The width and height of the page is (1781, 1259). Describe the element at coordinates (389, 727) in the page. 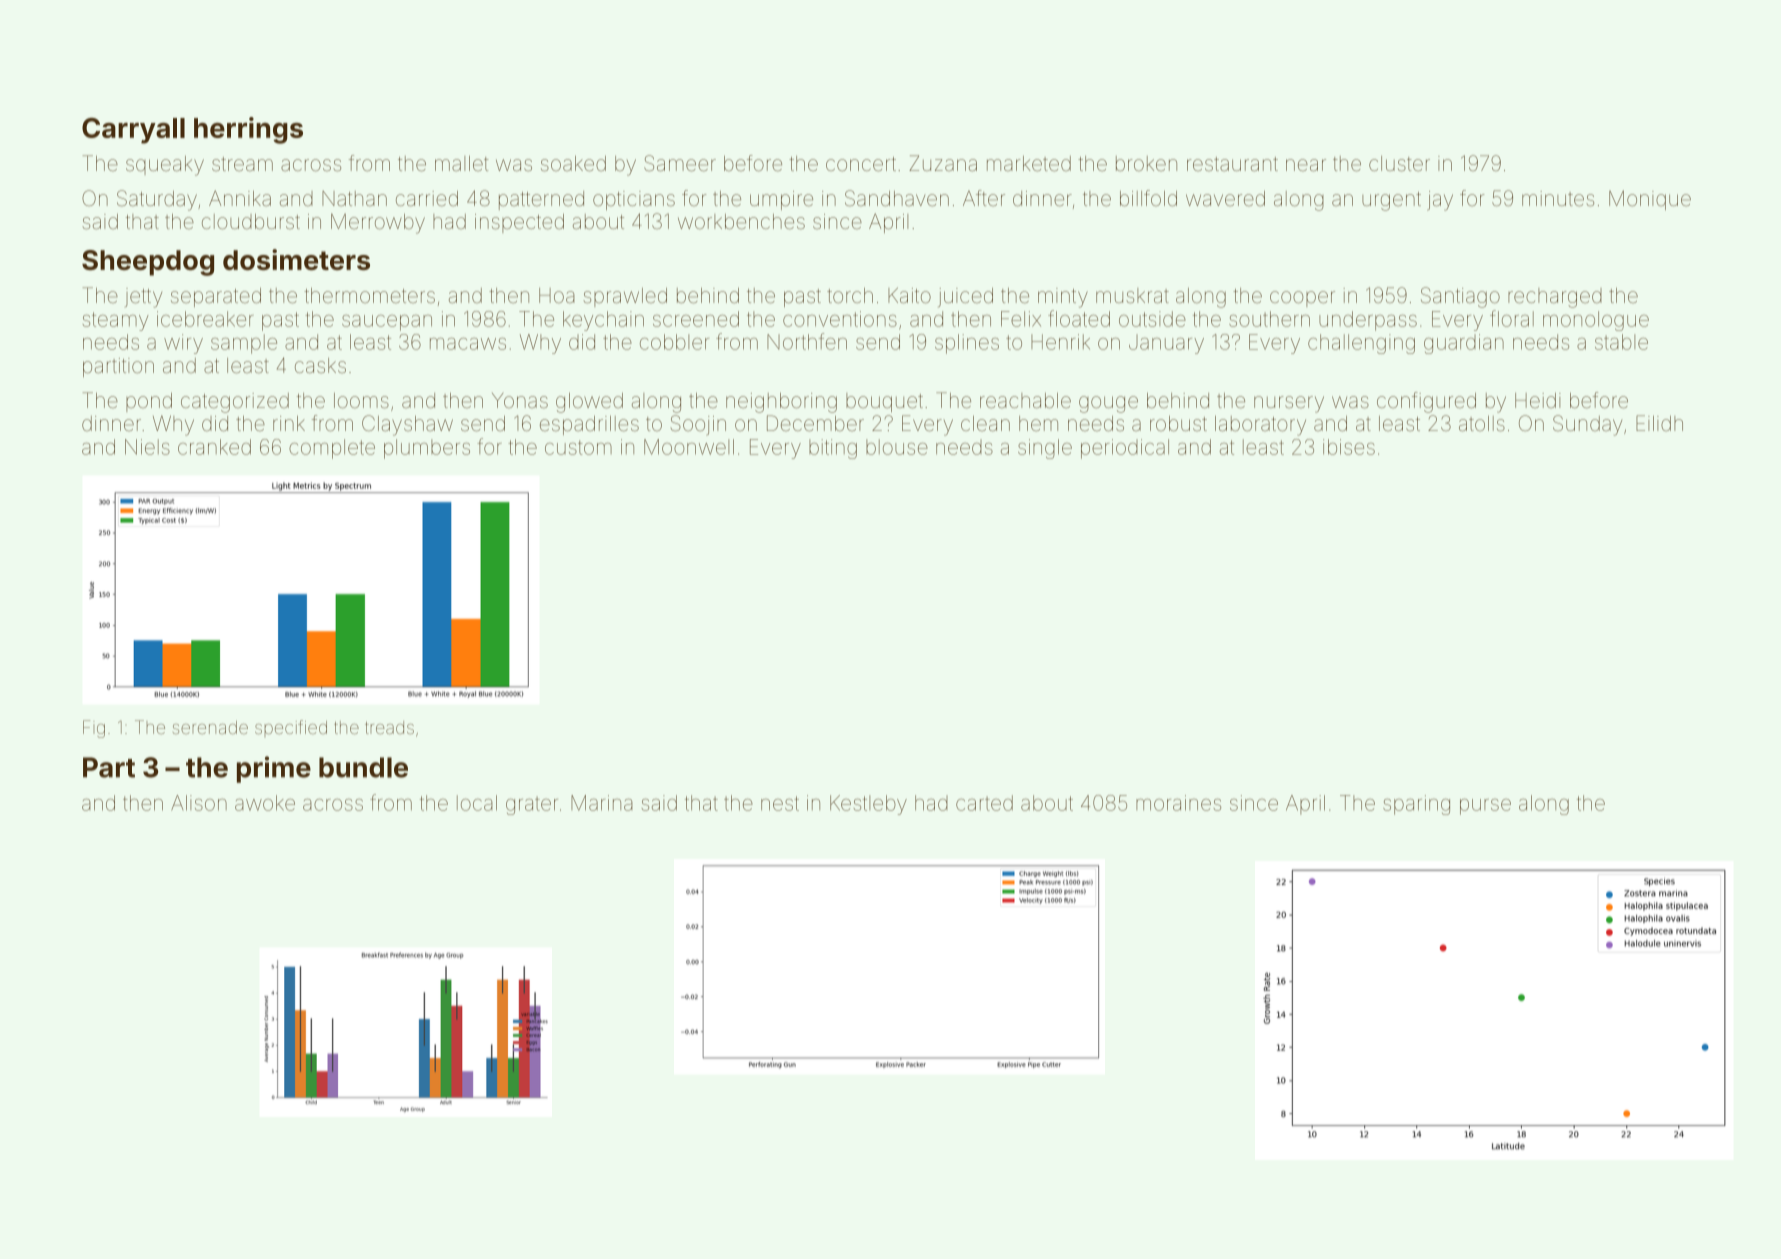

I see `treads` at that location.
